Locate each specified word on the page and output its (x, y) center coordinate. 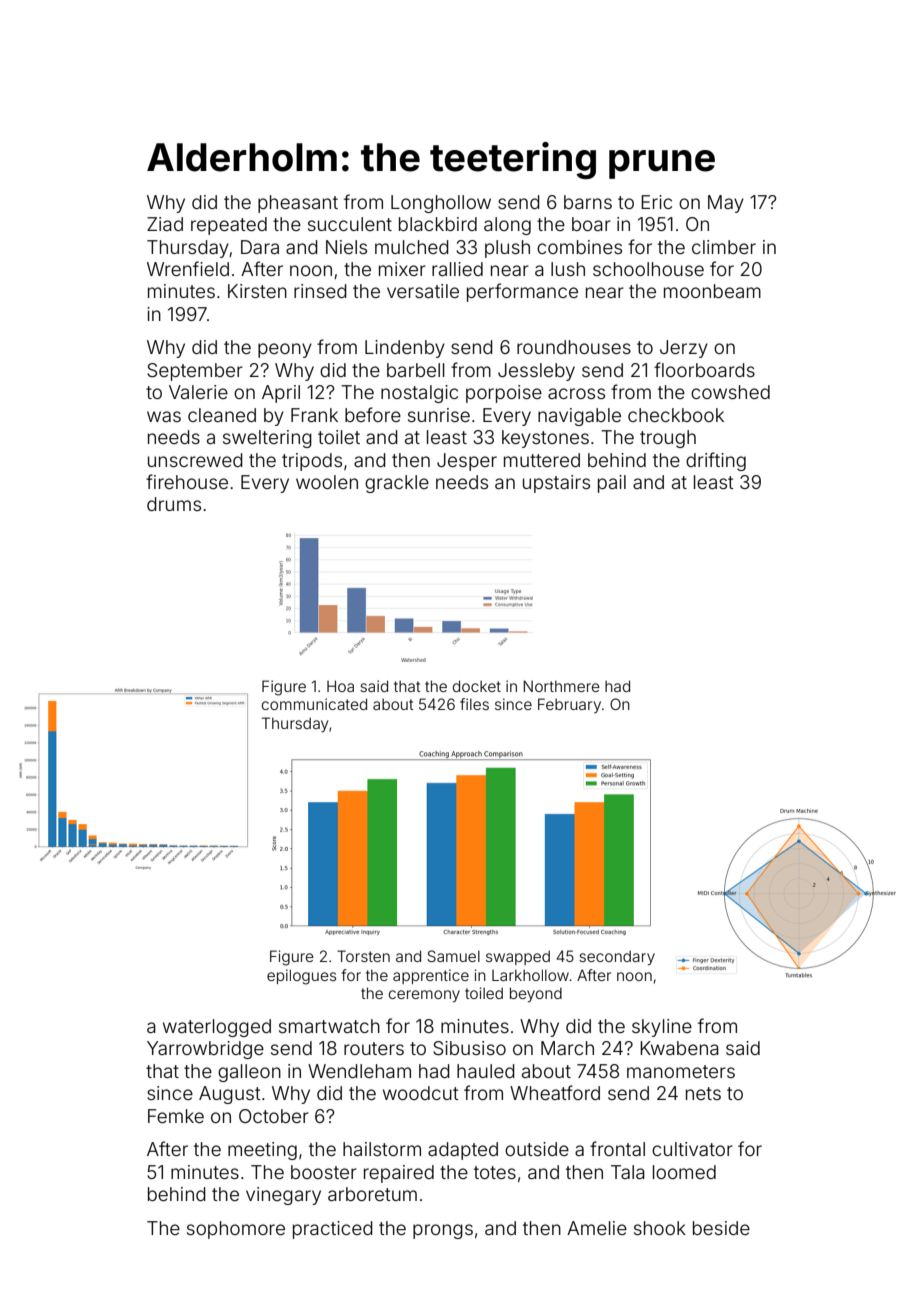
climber (724, 247)
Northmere (561, 686)
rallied (457, 269)
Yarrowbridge (205, 1050)
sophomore (236, 1230)
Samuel (453, 956)
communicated (314, 704)
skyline (662, 1028)
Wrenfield (188, 268)
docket (477, 686)
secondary (617, 957)
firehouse (187, 481)
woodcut (421, 1093)
